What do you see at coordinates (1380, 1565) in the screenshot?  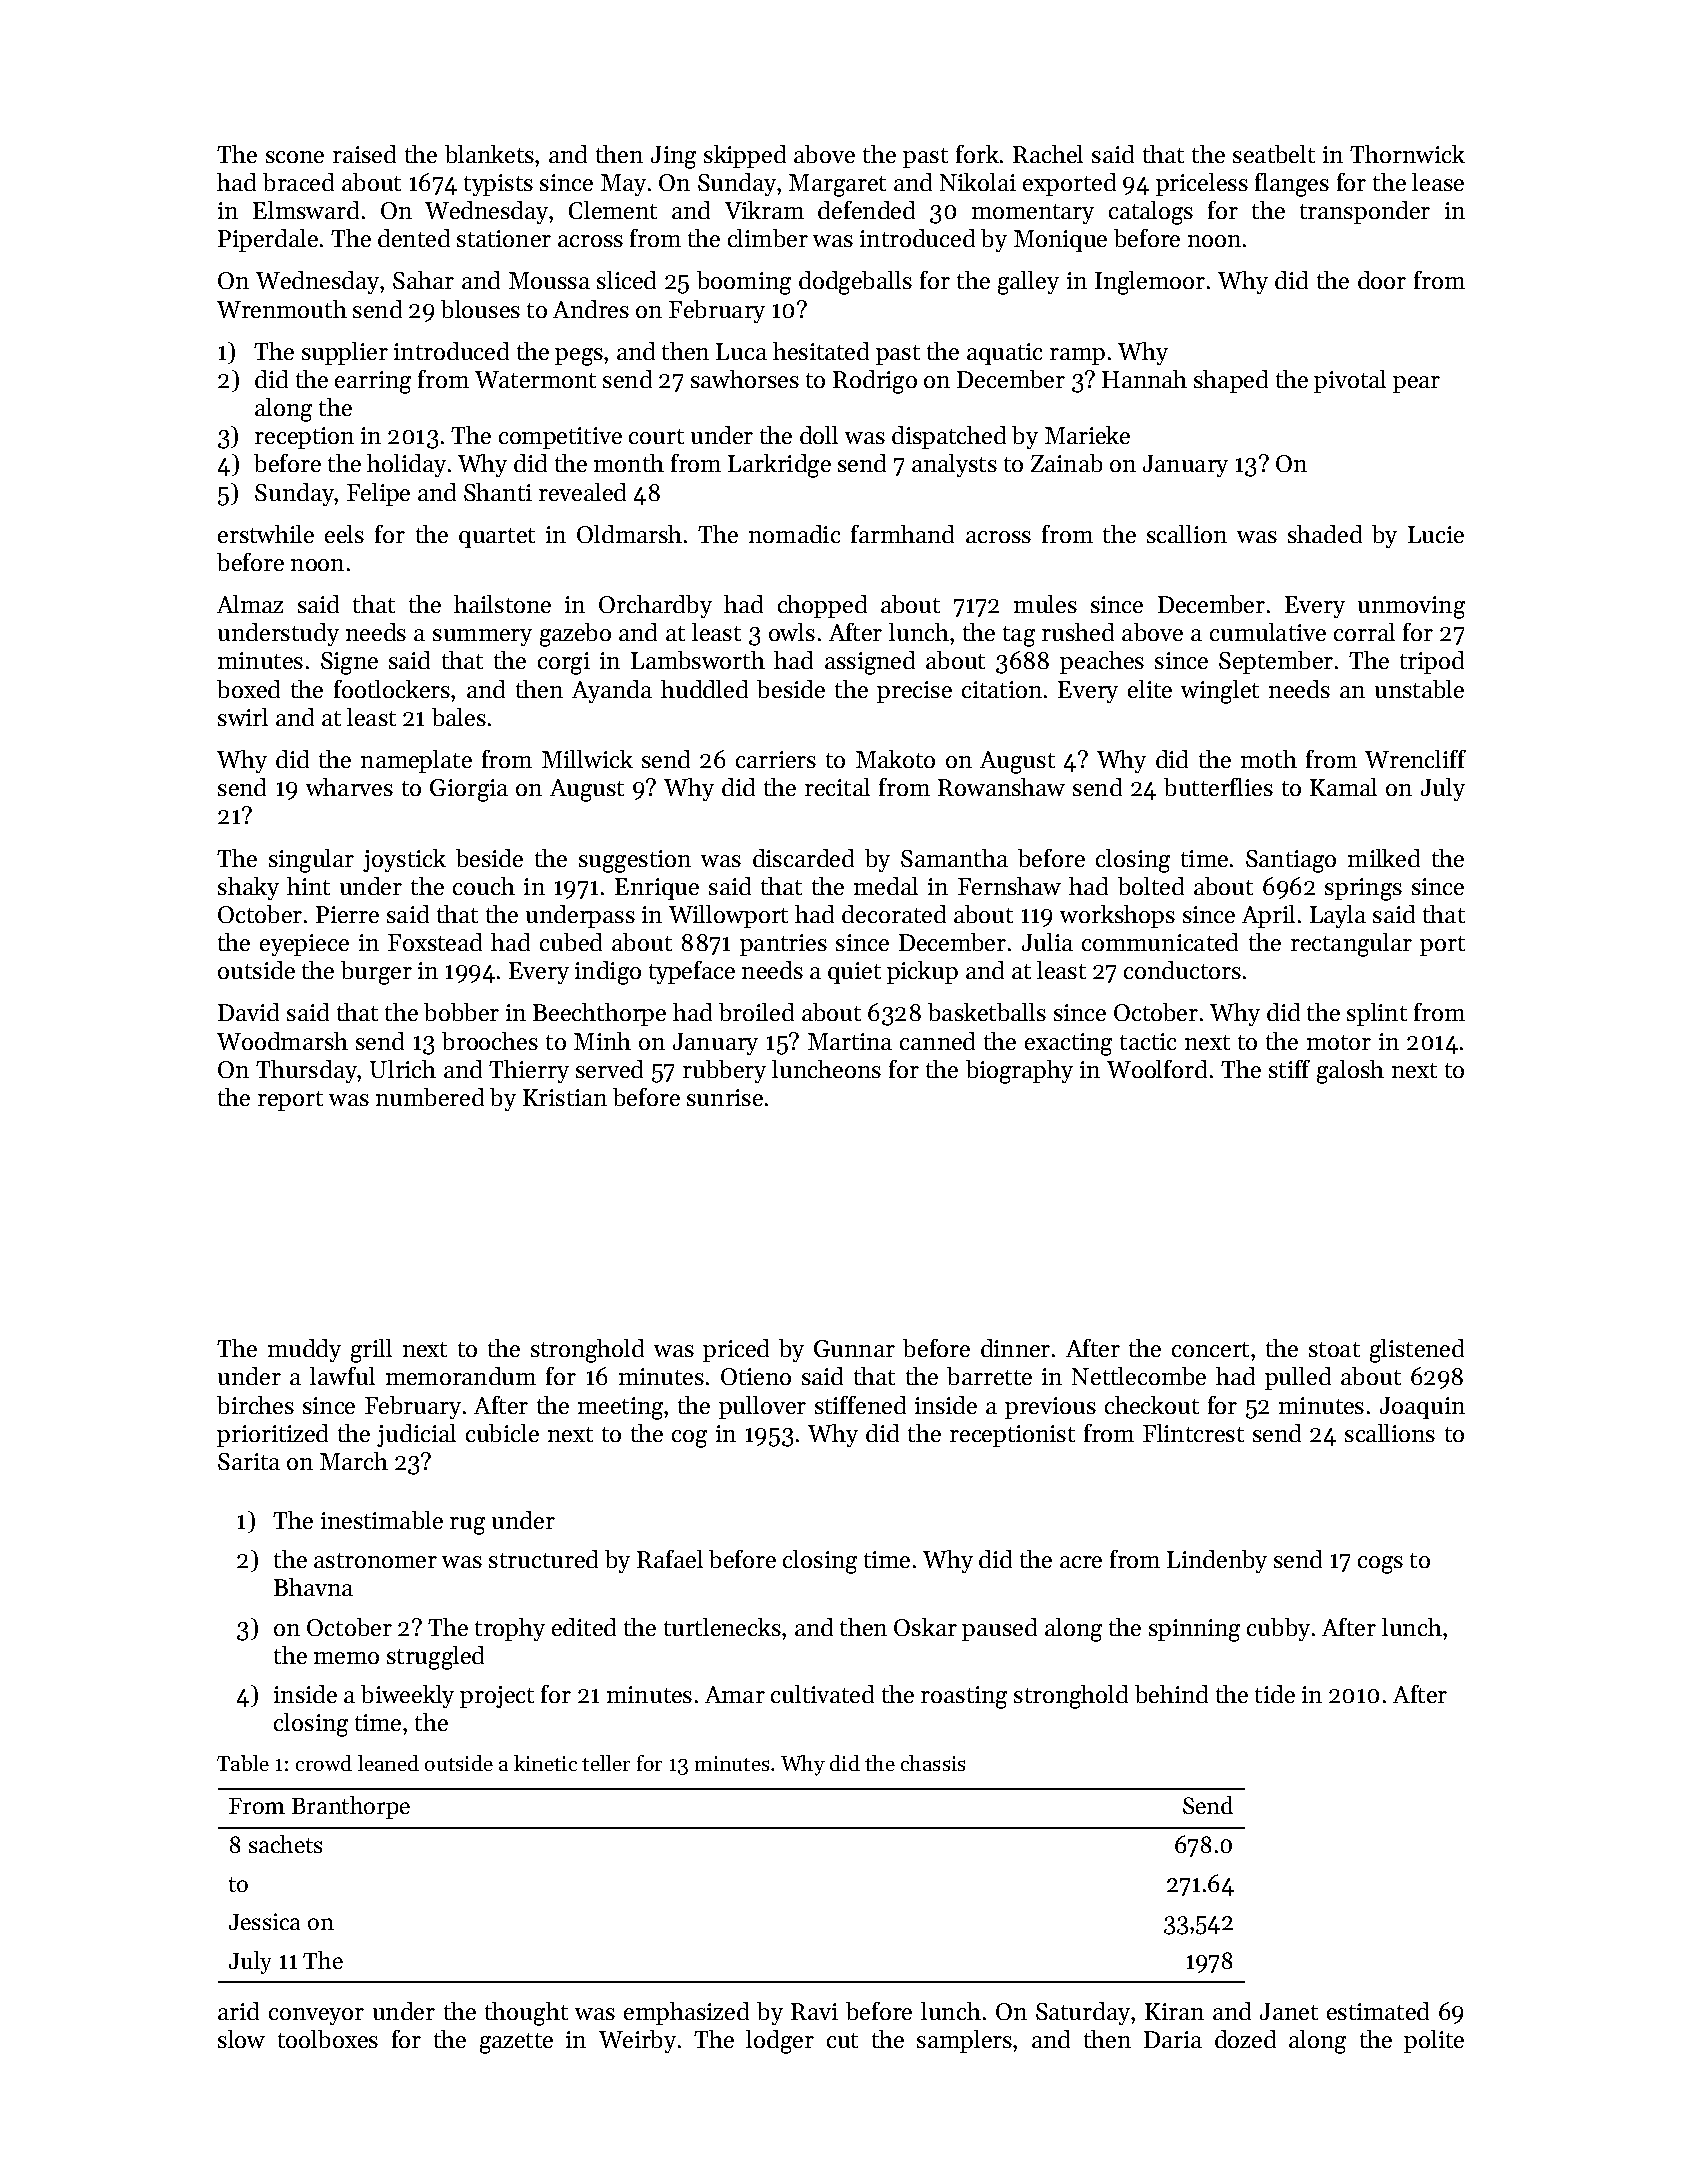 I see `cogs` at bounding box center [1380, 1565].
